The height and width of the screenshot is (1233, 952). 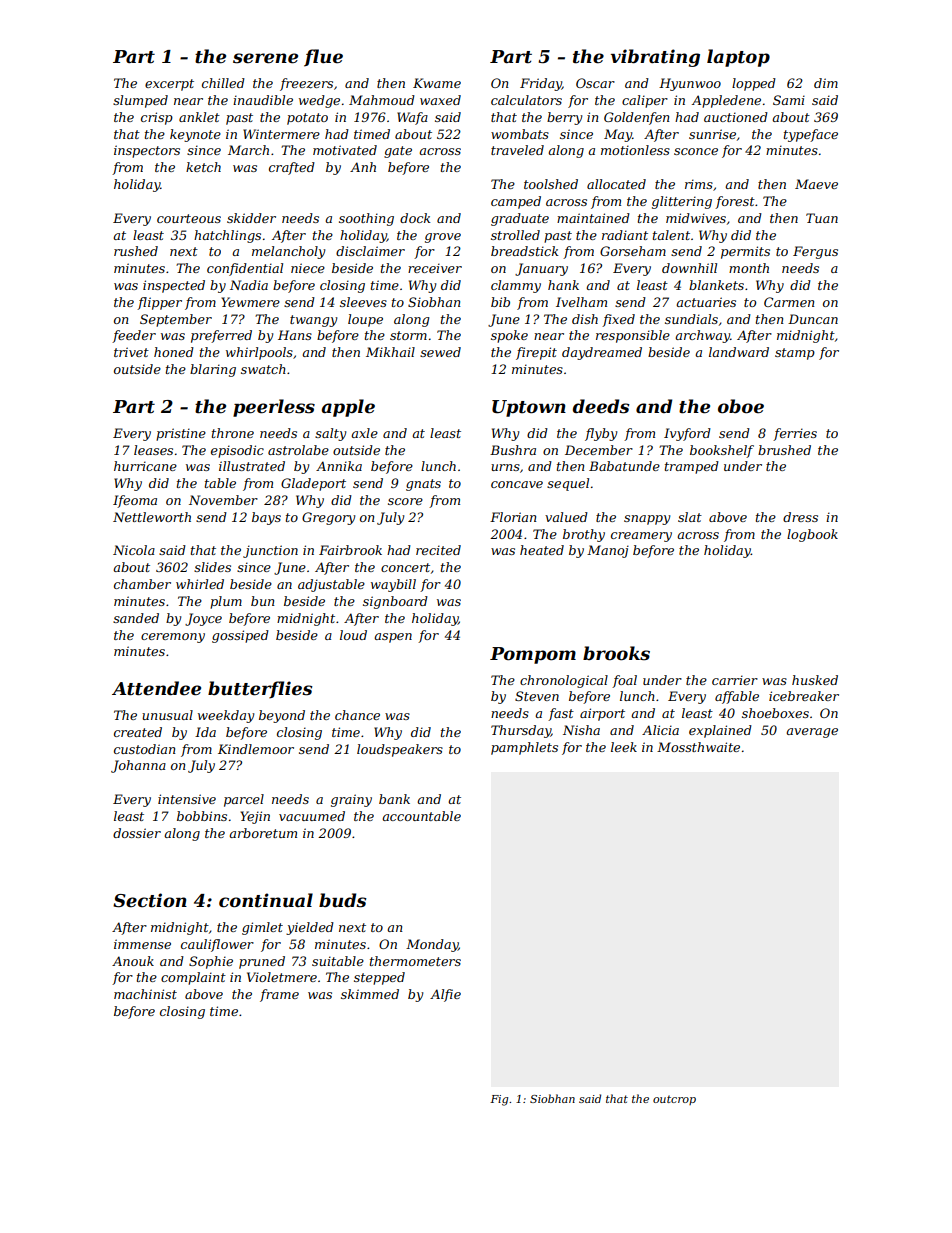 I want to click on excerpt, so click(x=169, y=85).
